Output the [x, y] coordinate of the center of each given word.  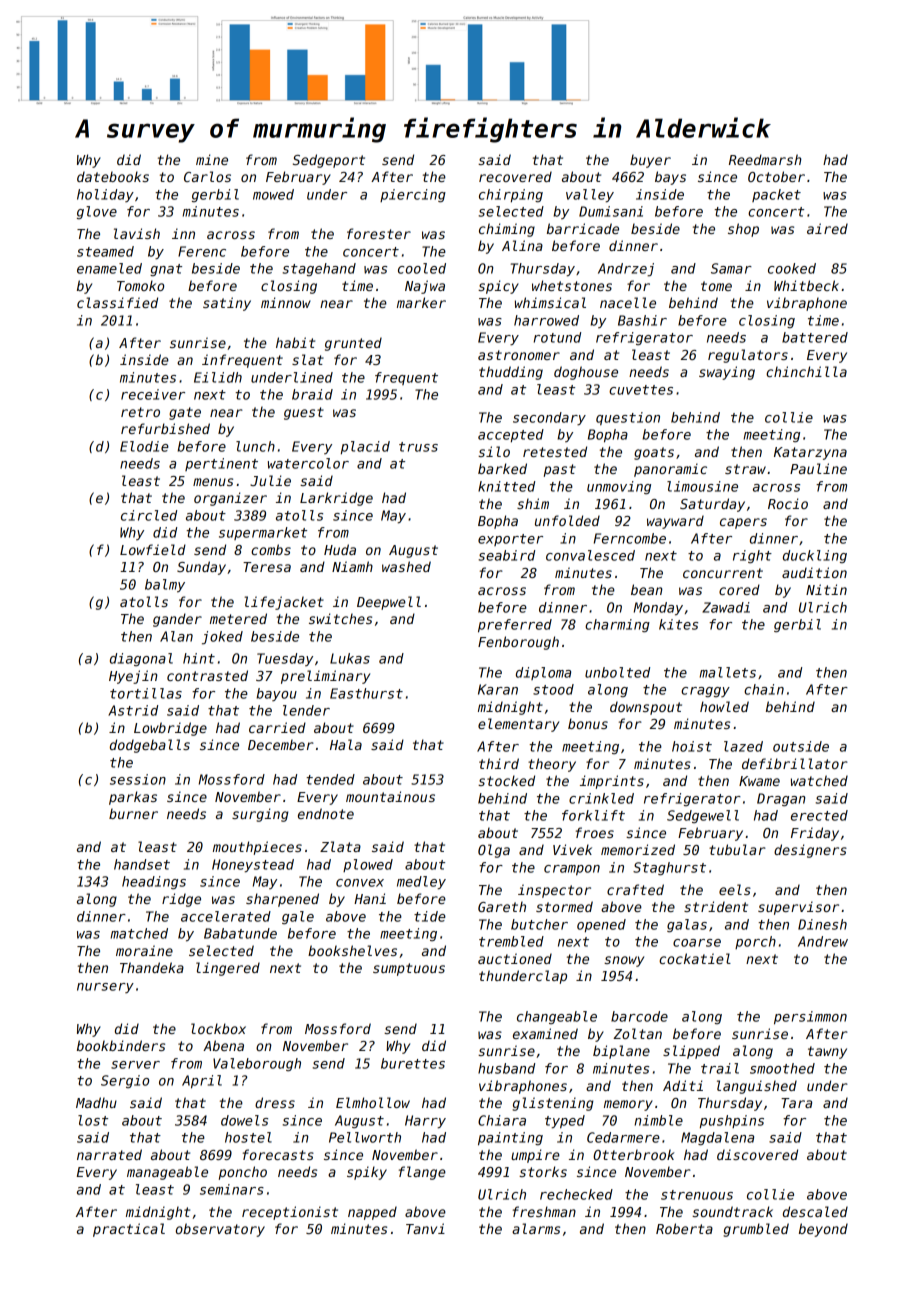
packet [776, 195]
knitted [506, 486]
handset [142, 864]
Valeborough [257, 1065]
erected [819, 815]
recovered [515, 176]
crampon [572, 870]
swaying [727, 373]
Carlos [207, 176]
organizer [230, 499]
